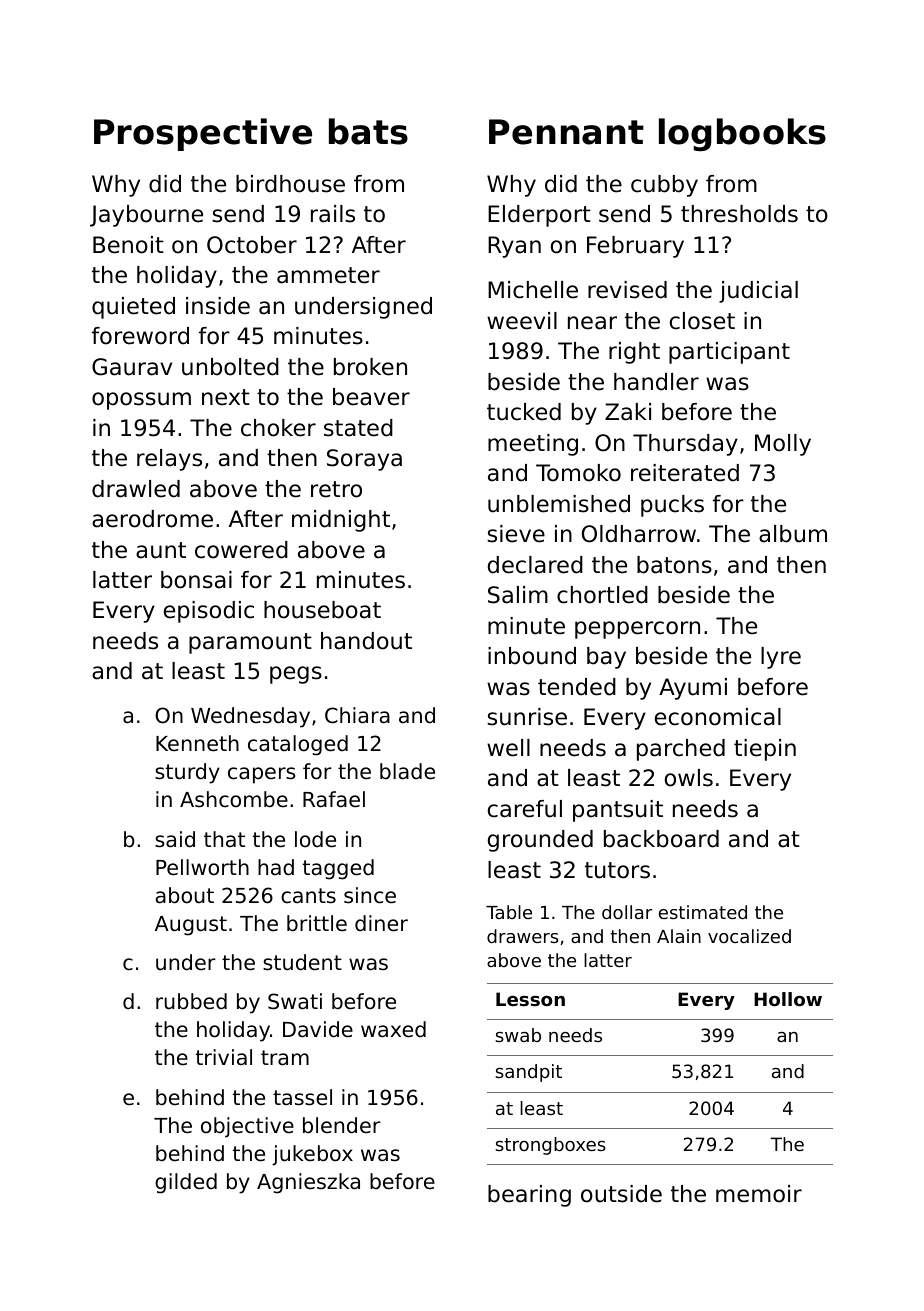  Describe the element at coordinates (146, 216) in the screenshot. I see `Jaybourne` at that location.
